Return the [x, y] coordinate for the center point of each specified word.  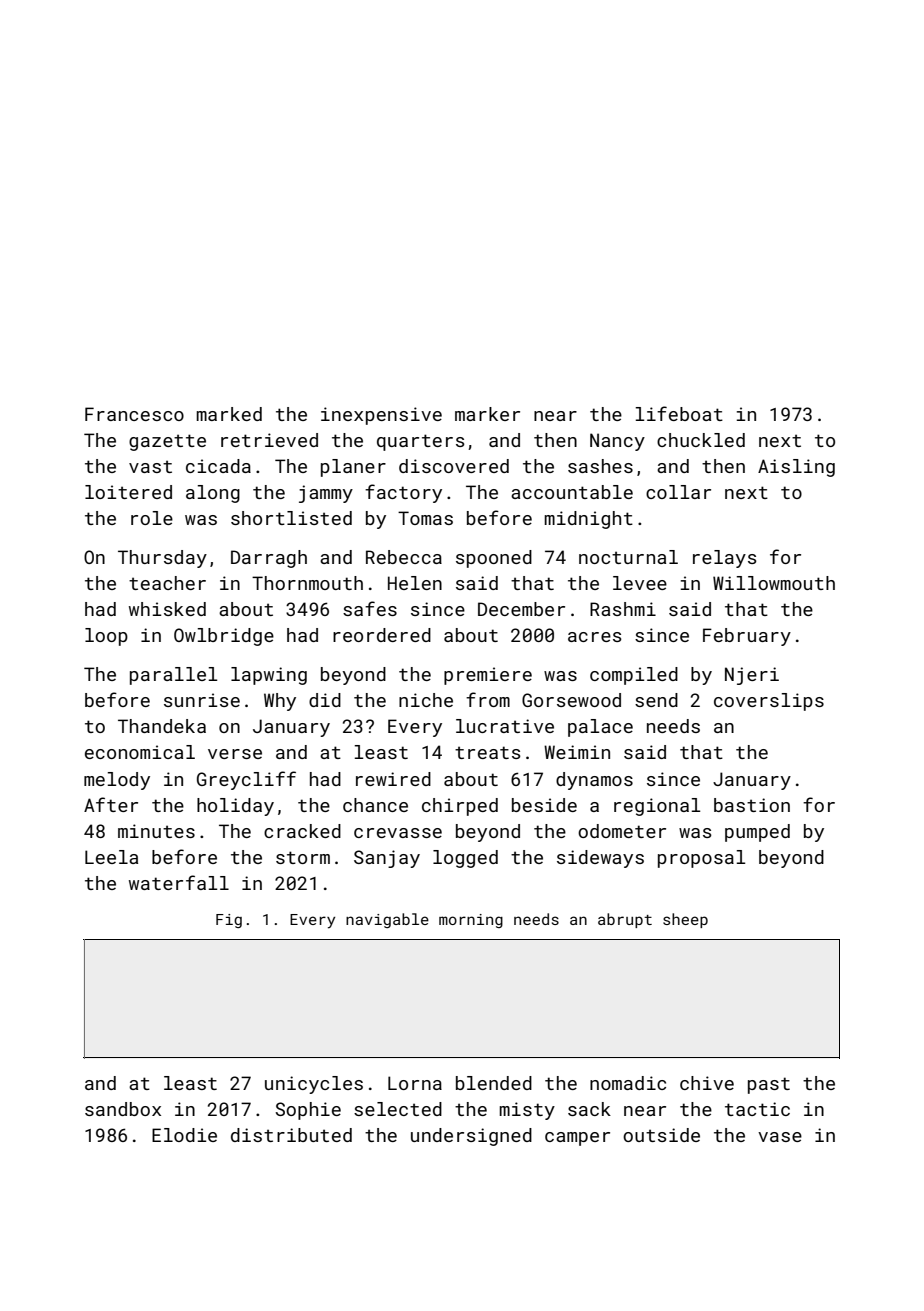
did [325, 700]
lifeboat [679, 413]
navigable [387, 920]
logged [465, 859]
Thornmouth [307, 583]
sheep [685, 920]
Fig [229, 921]
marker [487, 414]
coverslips [769, 702]
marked [229, 414]
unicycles [314, 1085]
